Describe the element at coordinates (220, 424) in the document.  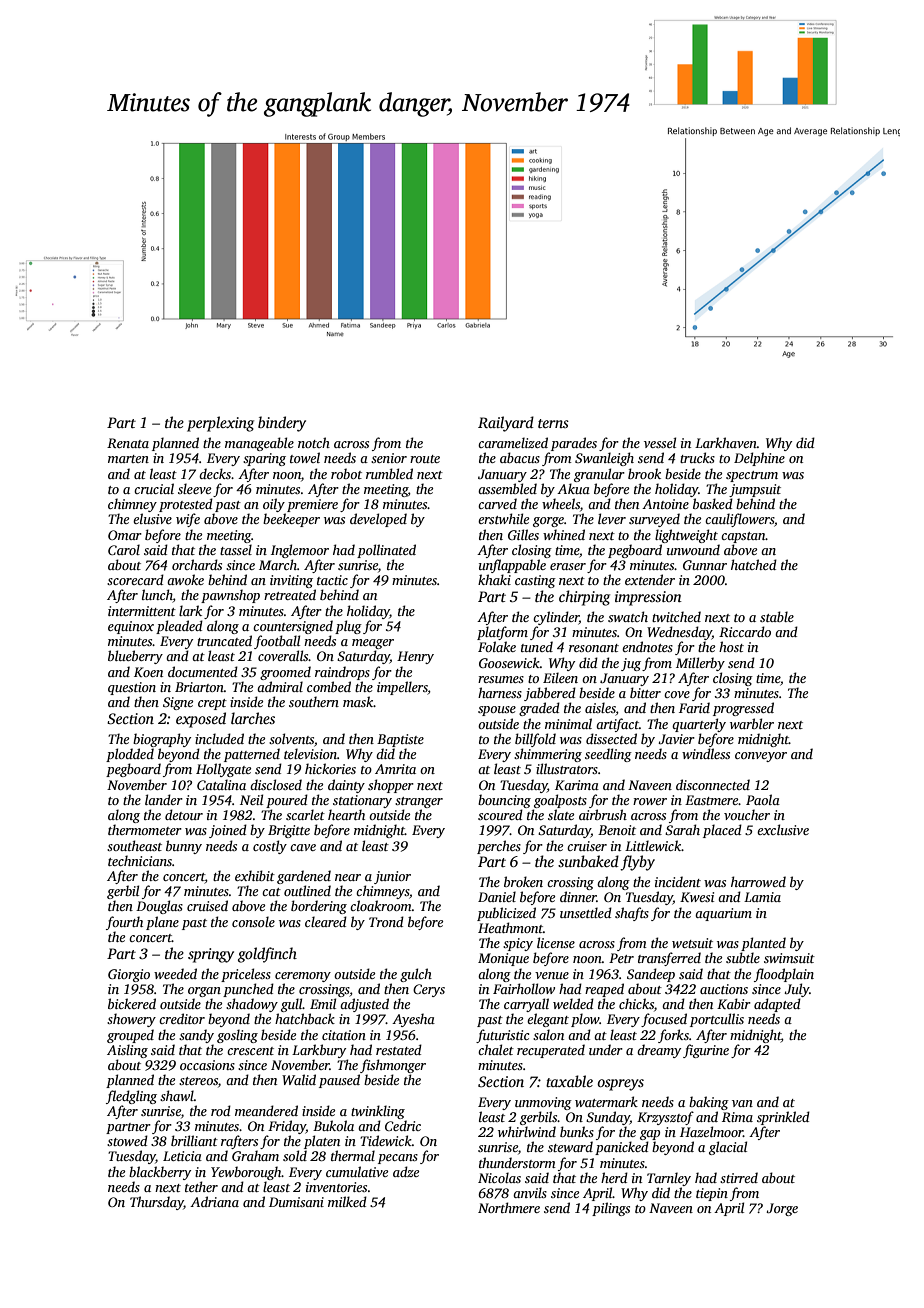
I see `perplexing` at that location.
